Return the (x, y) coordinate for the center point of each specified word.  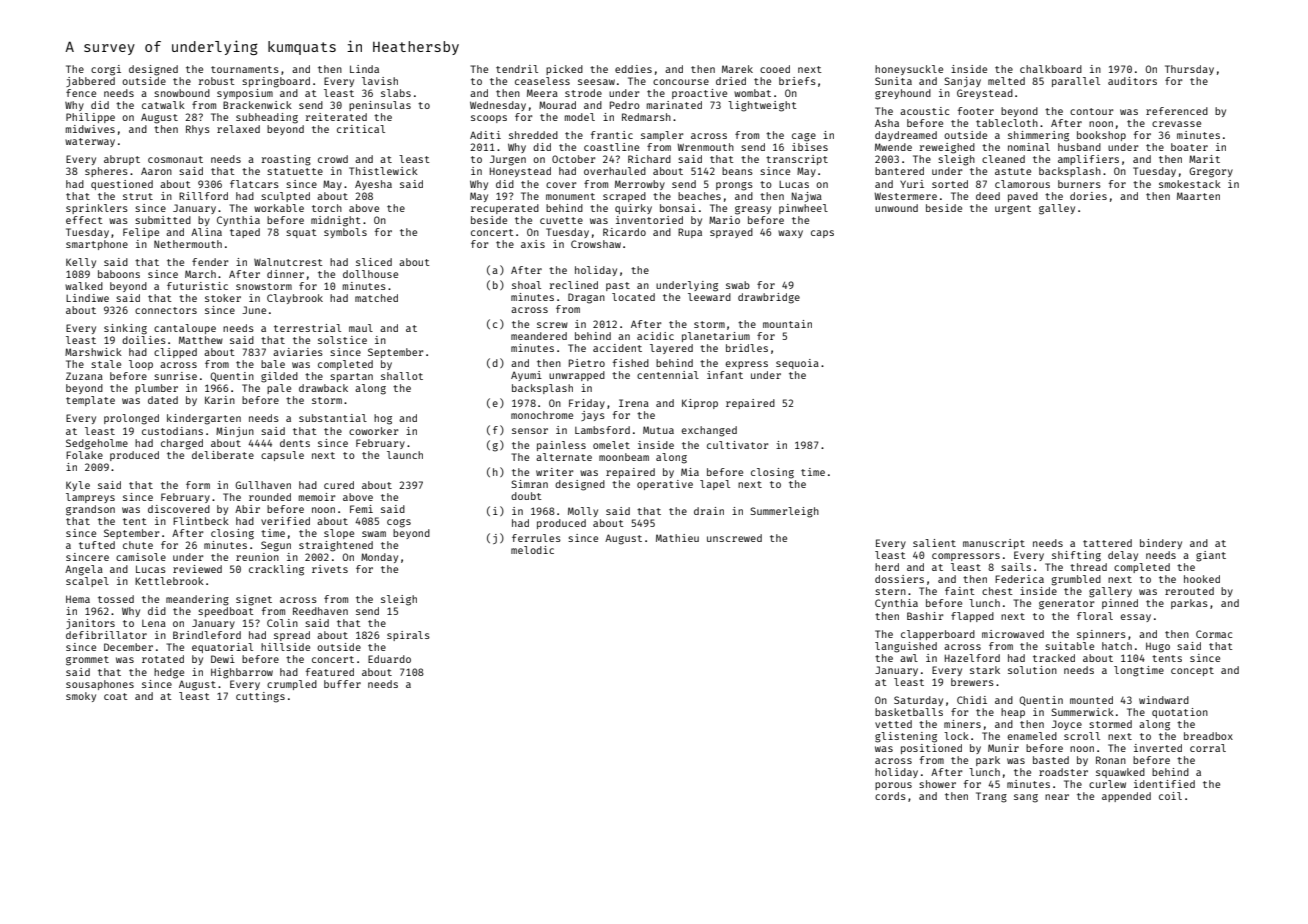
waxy (790, 234)
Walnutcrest (288, 262)
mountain (787, 324)
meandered (539, 336)
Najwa (807, 197)
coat (116, 696)
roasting (286, 160)
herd (887, 567)
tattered (1107, 543)
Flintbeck (201, 521)
